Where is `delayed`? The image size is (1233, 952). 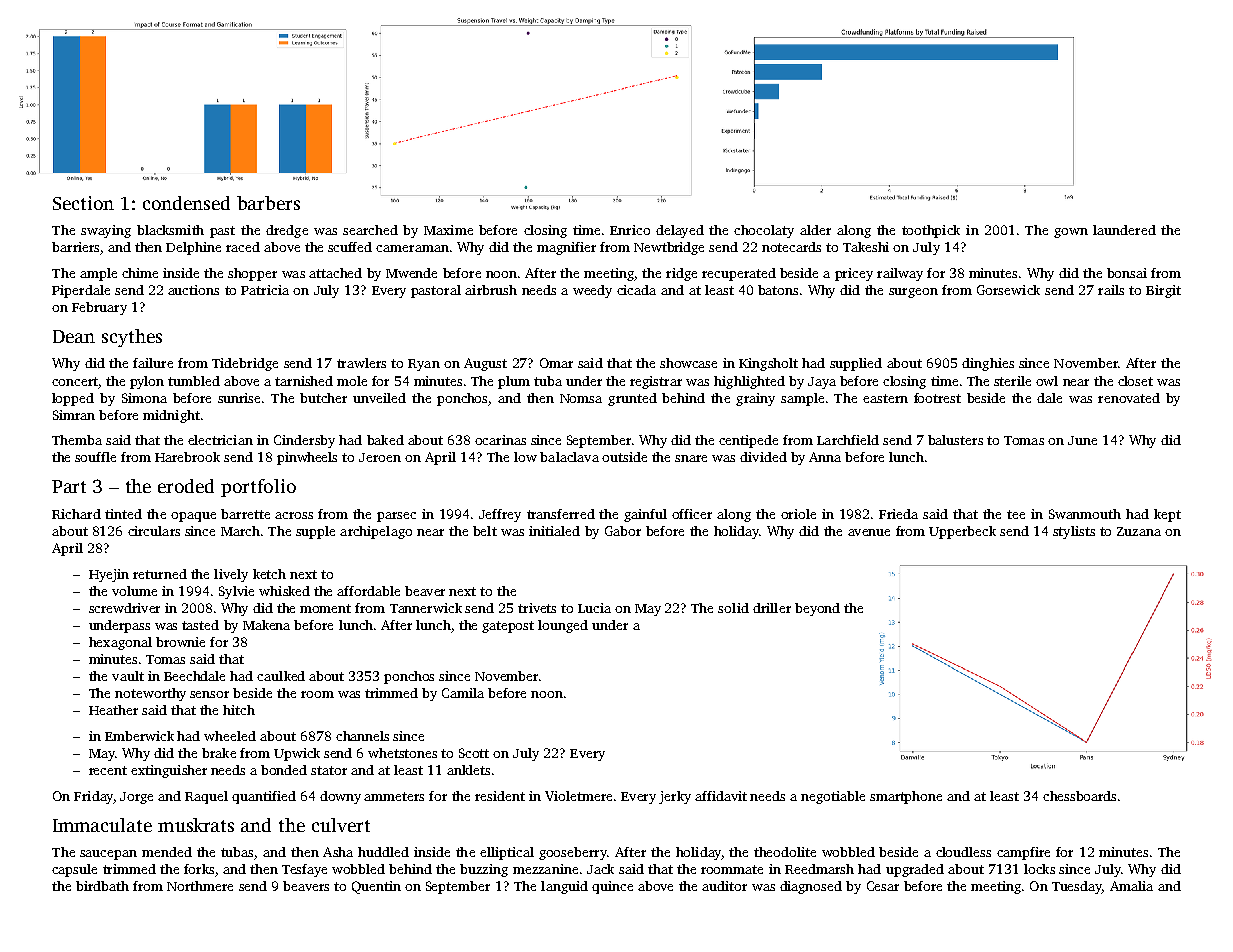
delayed is located at coordinates (680, 231).
